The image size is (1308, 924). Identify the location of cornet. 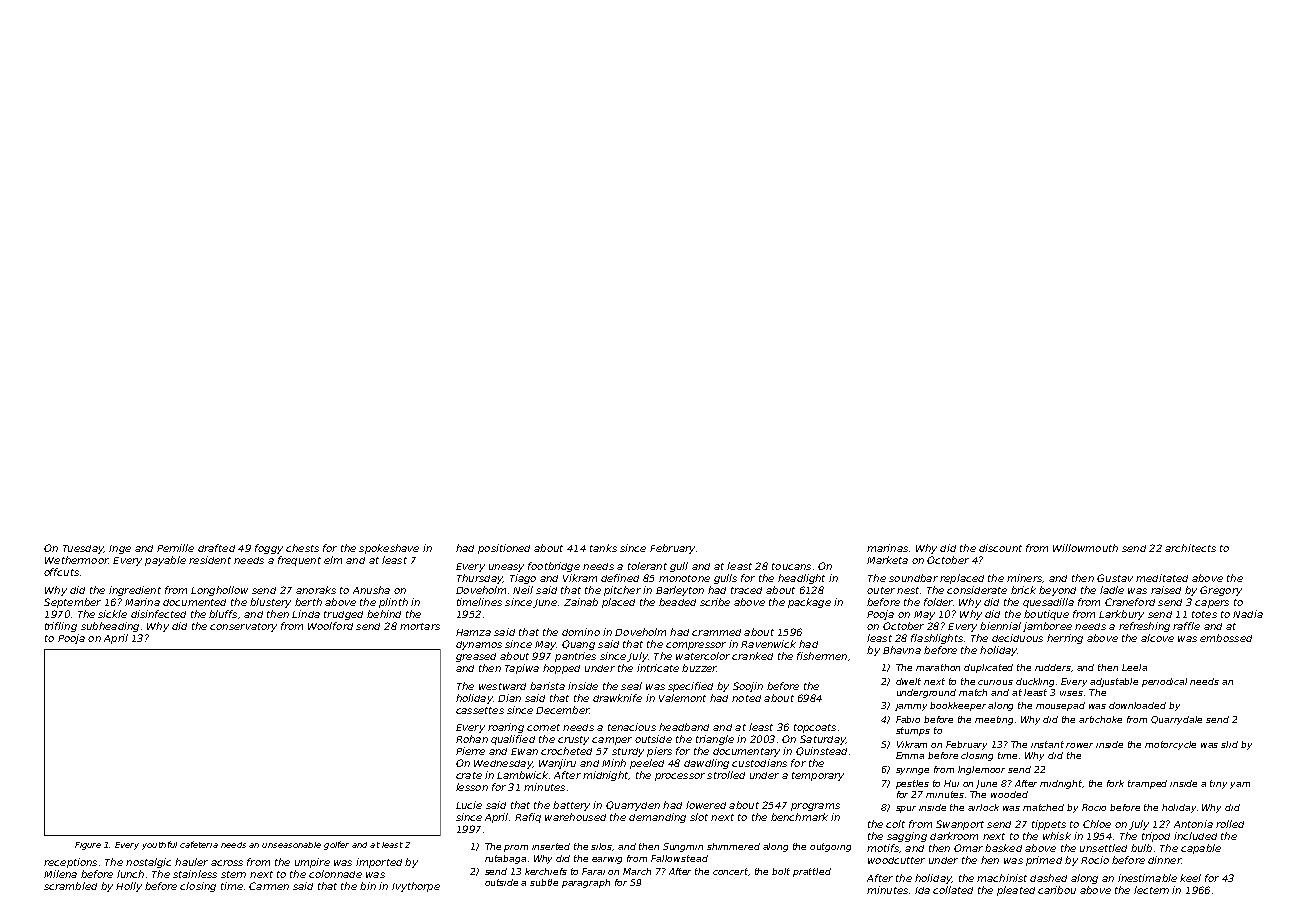
(543, 727).
